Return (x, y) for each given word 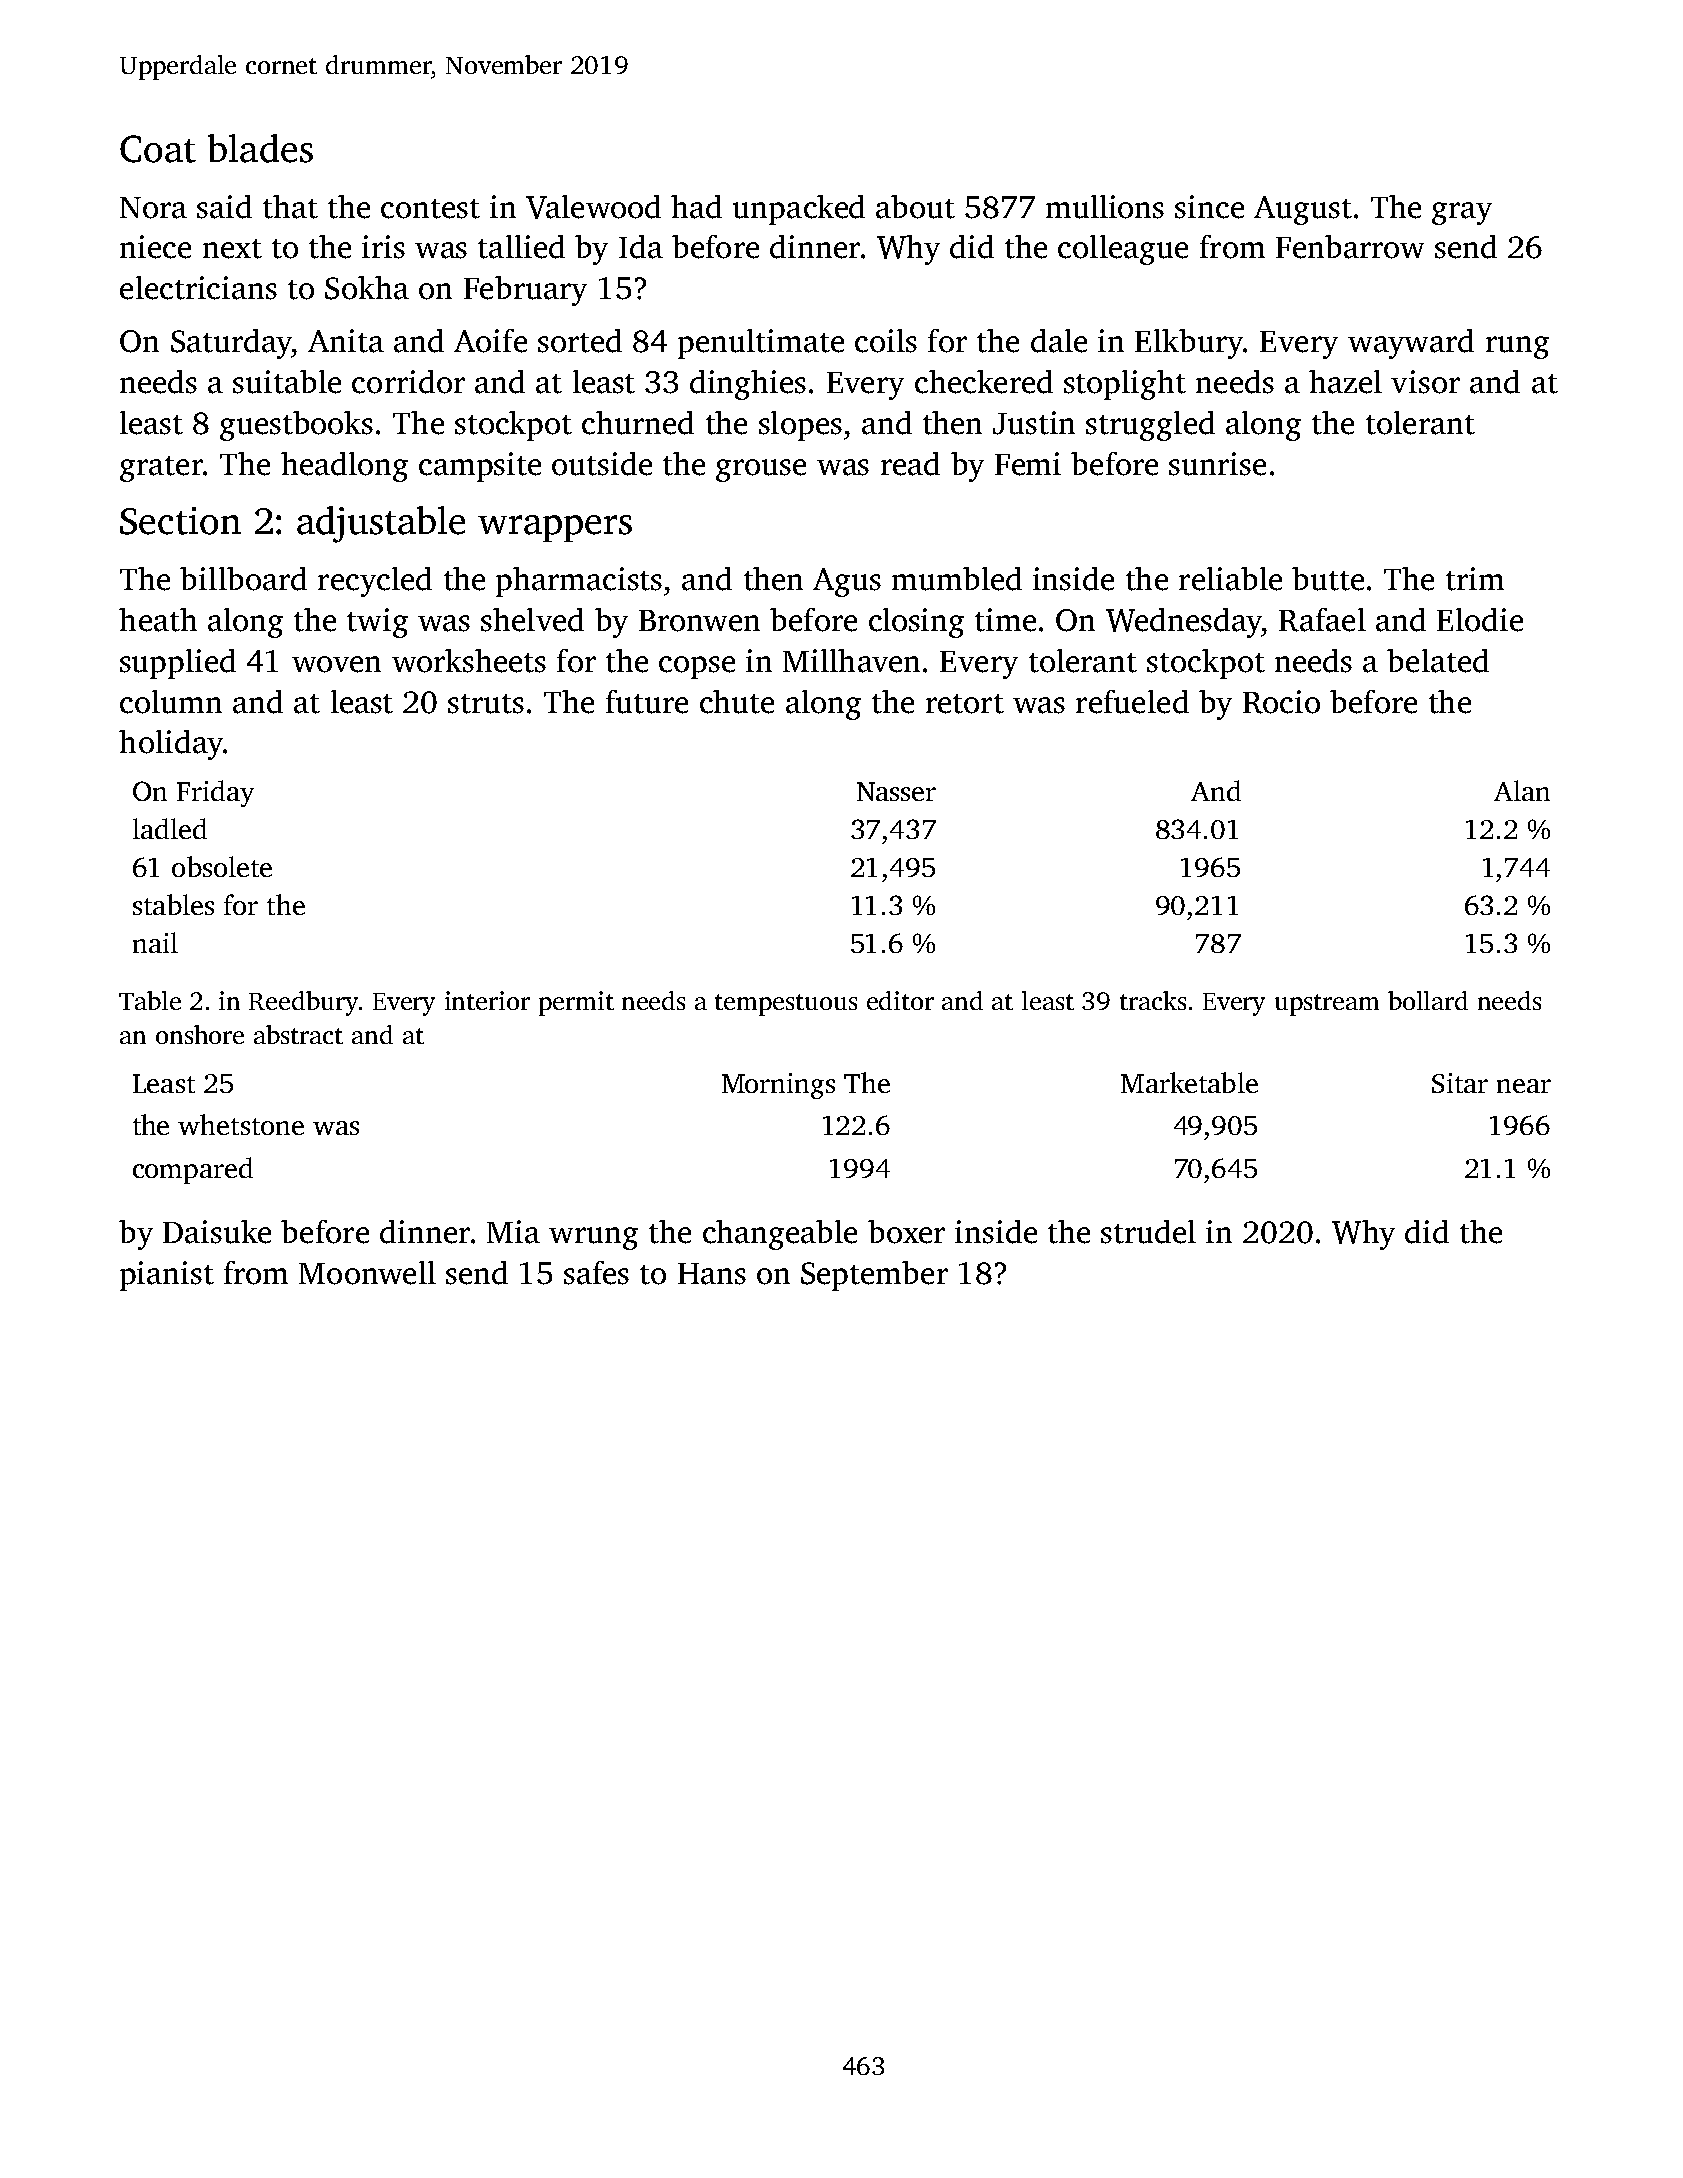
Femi (1028, 464)
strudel (1148, 1232)
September (874, 1276)
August (1303, 210)
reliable (1230, 579)
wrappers (555, 528)
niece (155, 247)
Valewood (593, 207)
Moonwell (367, 1273)
